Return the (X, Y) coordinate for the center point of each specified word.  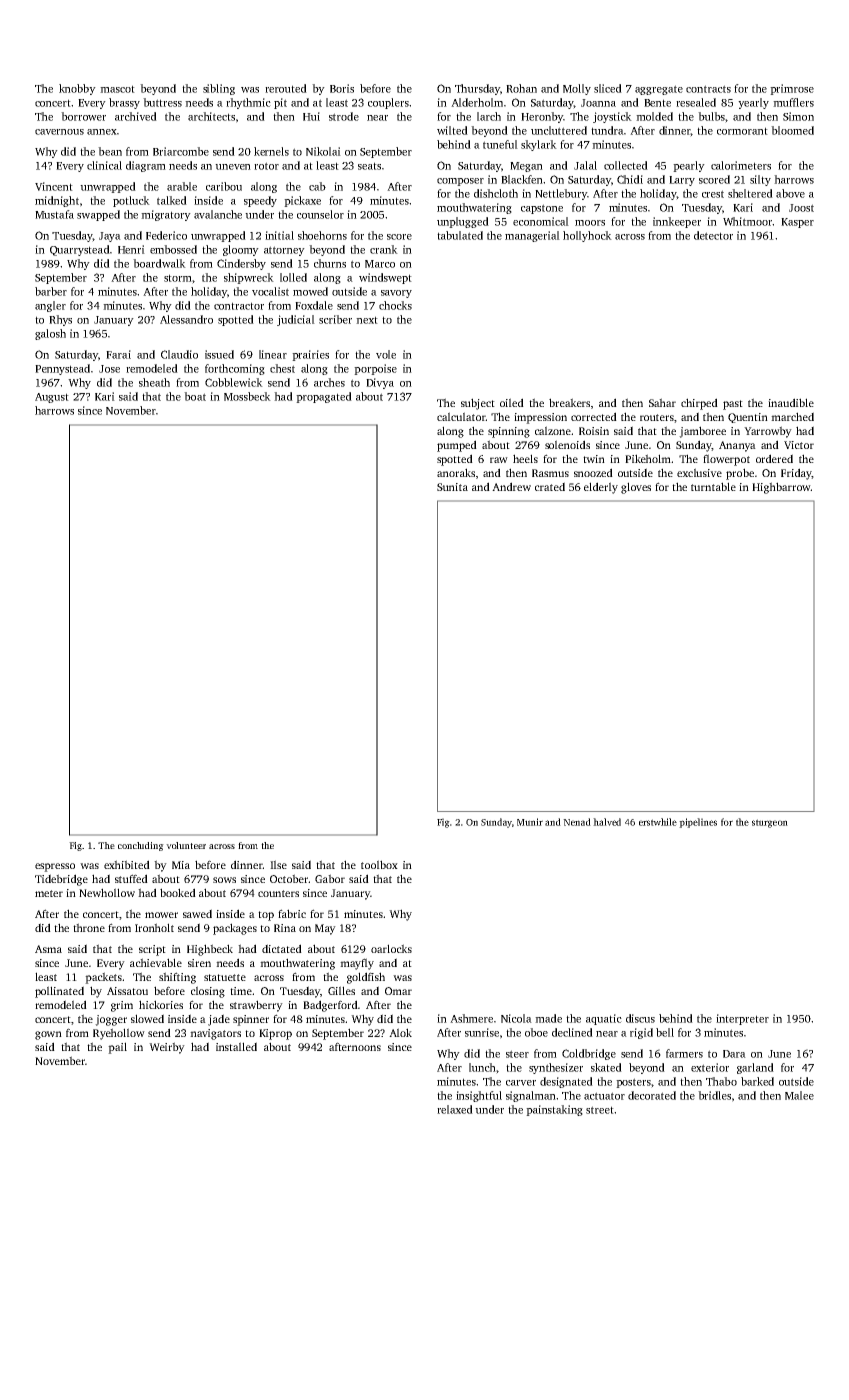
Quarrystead (80, 250)
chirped (699, 404)
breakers (569, 402)
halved (607, 822)
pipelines (698, 823)
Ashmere (471, 1018)
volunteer (186, 845)
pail (117, 1048)
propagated (324, 397)
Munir (530, 822)
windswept (385, 278)
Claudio (179, 354)
